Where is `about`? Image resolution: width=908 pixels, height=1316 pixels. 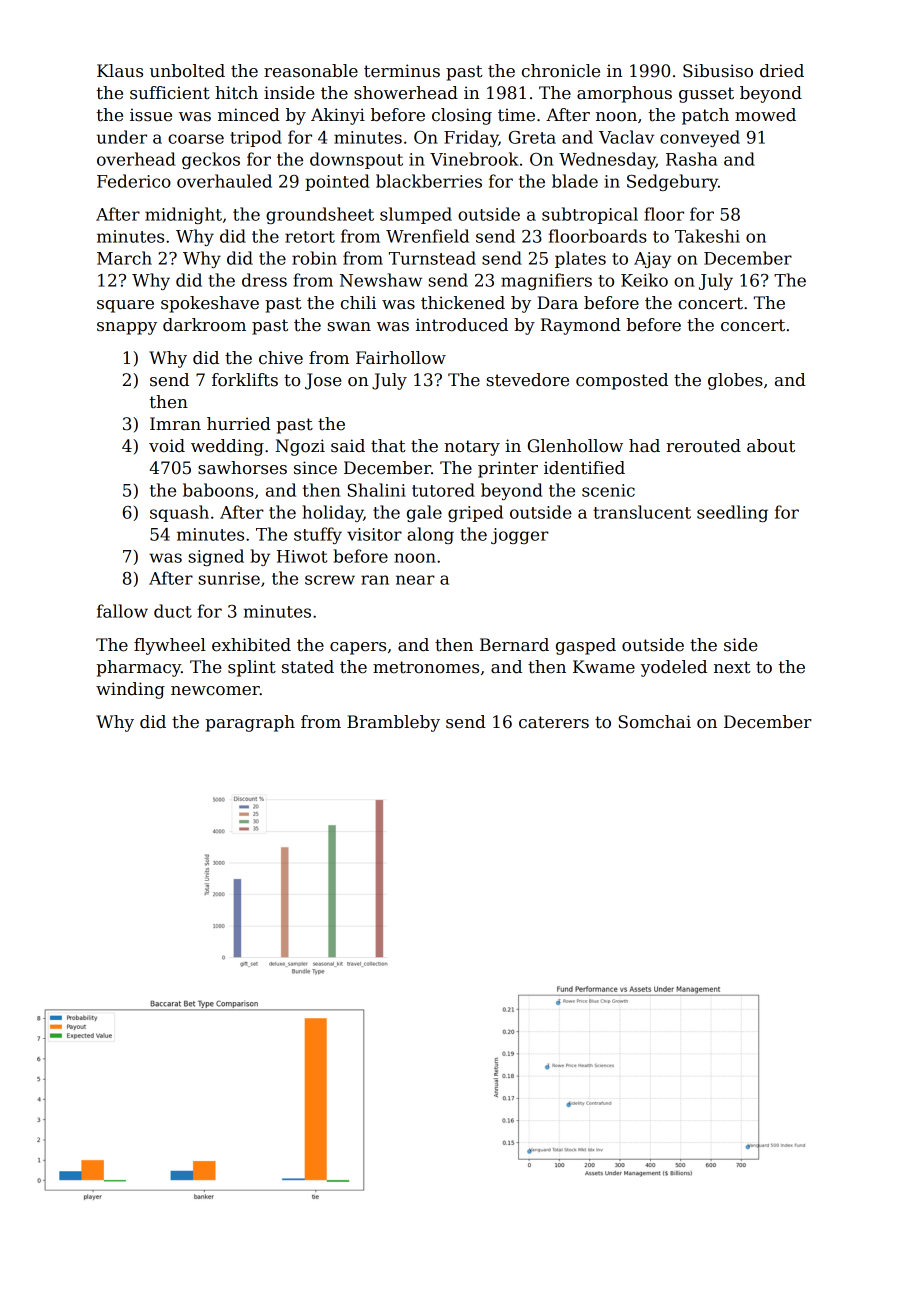 about is located at coordinates (771, 446).
